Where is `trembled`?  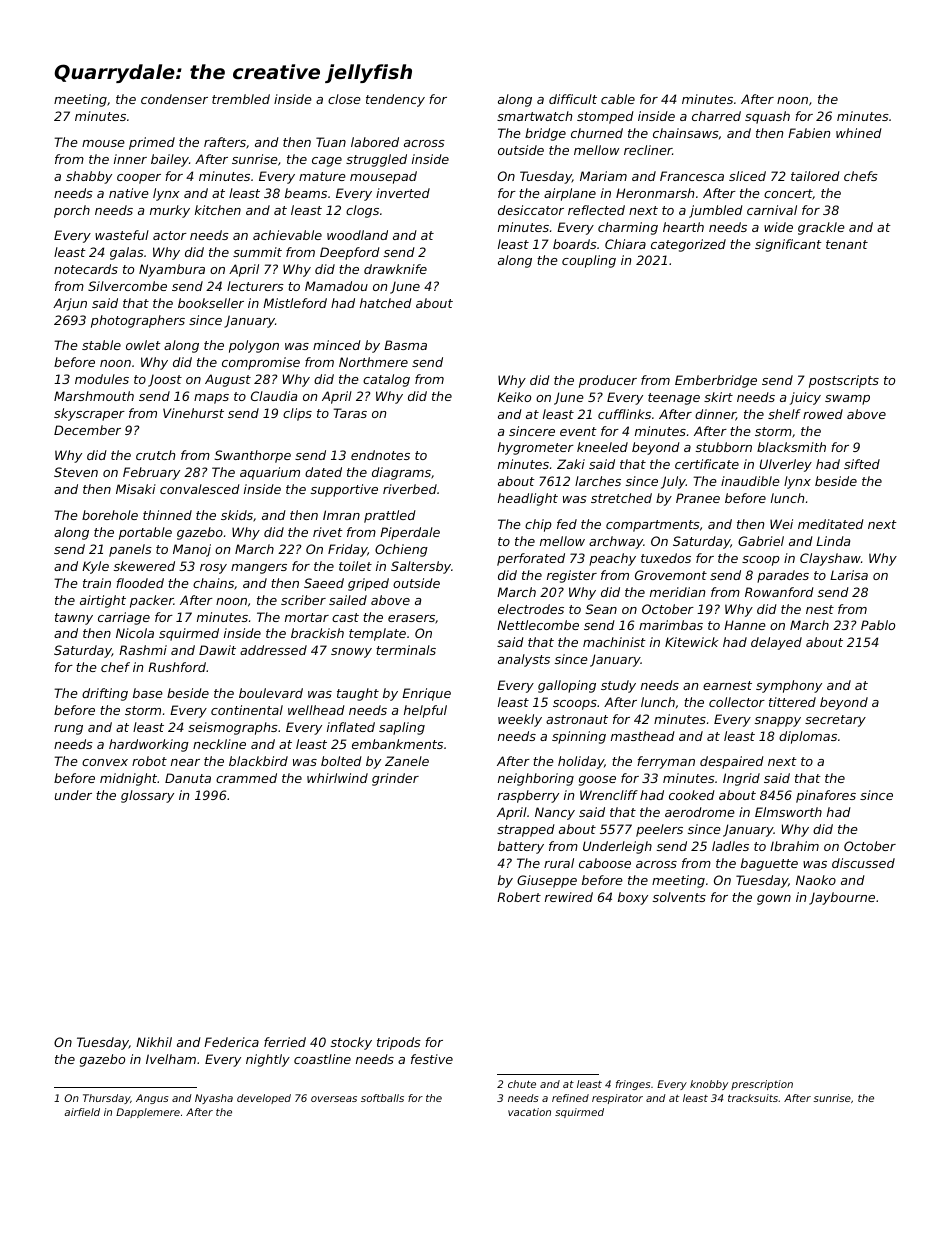
trembled is located at coordinates (241, 99).
